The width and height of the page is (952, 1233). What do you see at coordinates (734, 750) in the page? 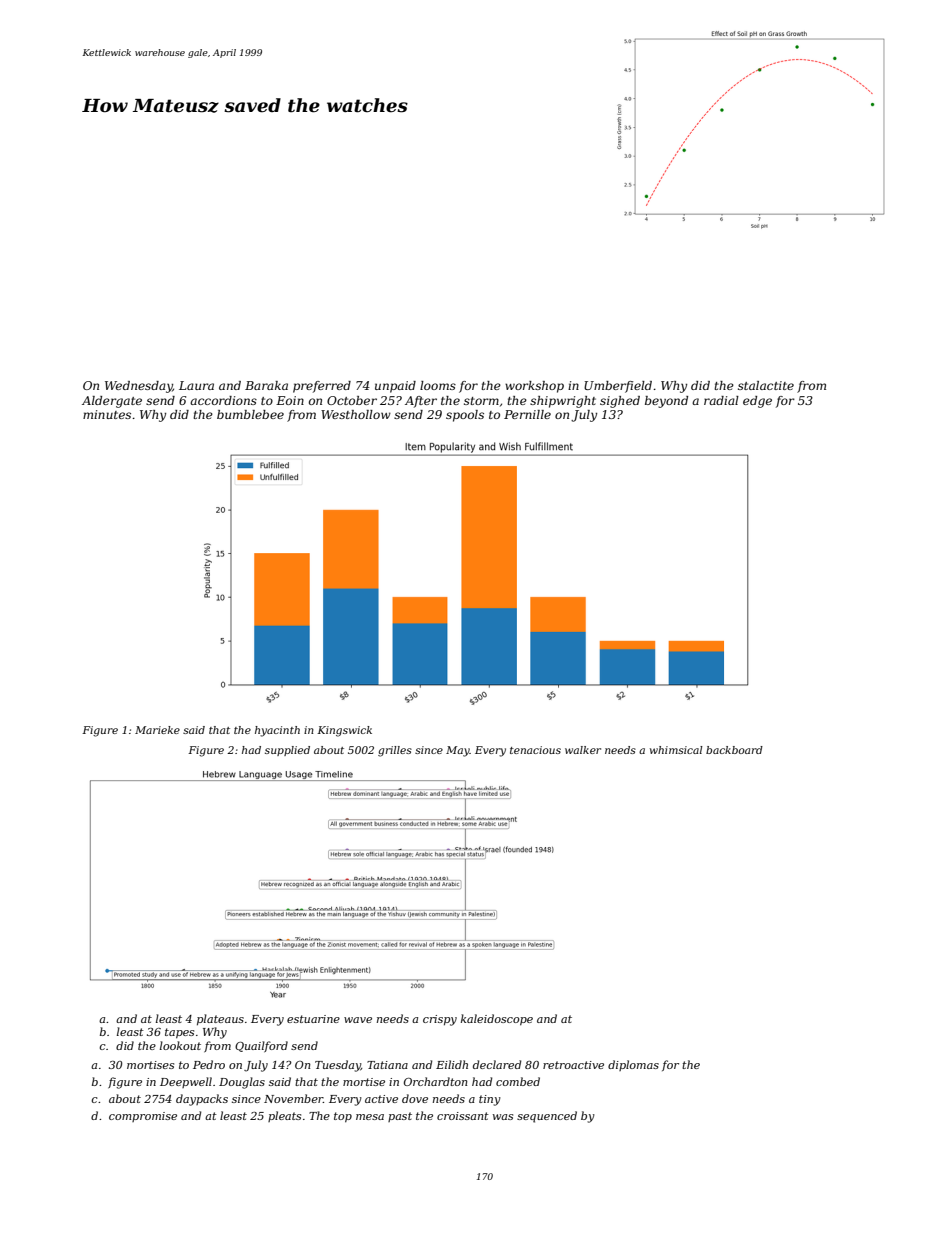
I see `backboard` at bounding box center [734, 750].
